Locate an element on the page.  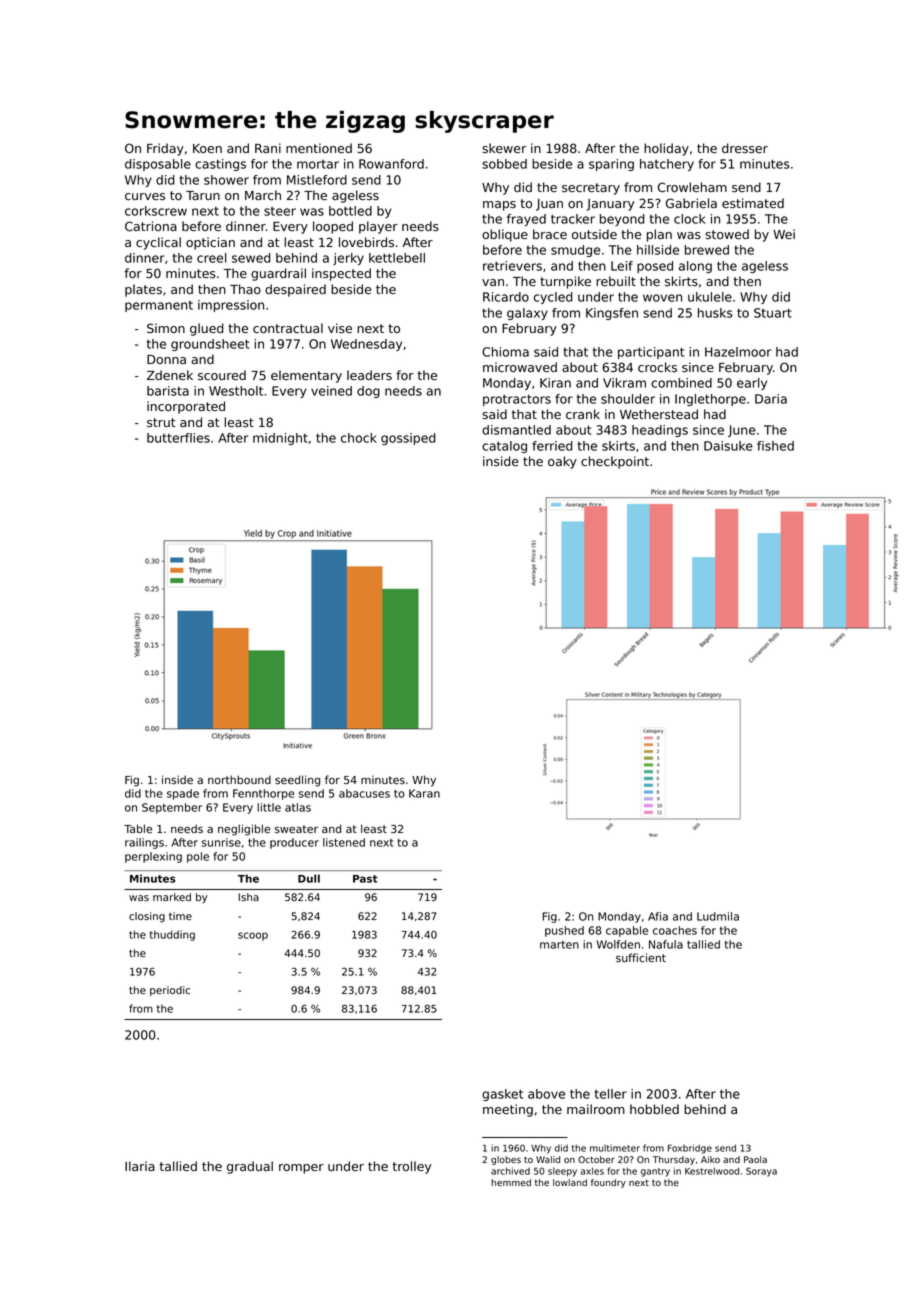
Dull is located at coordinates (309, 878).
